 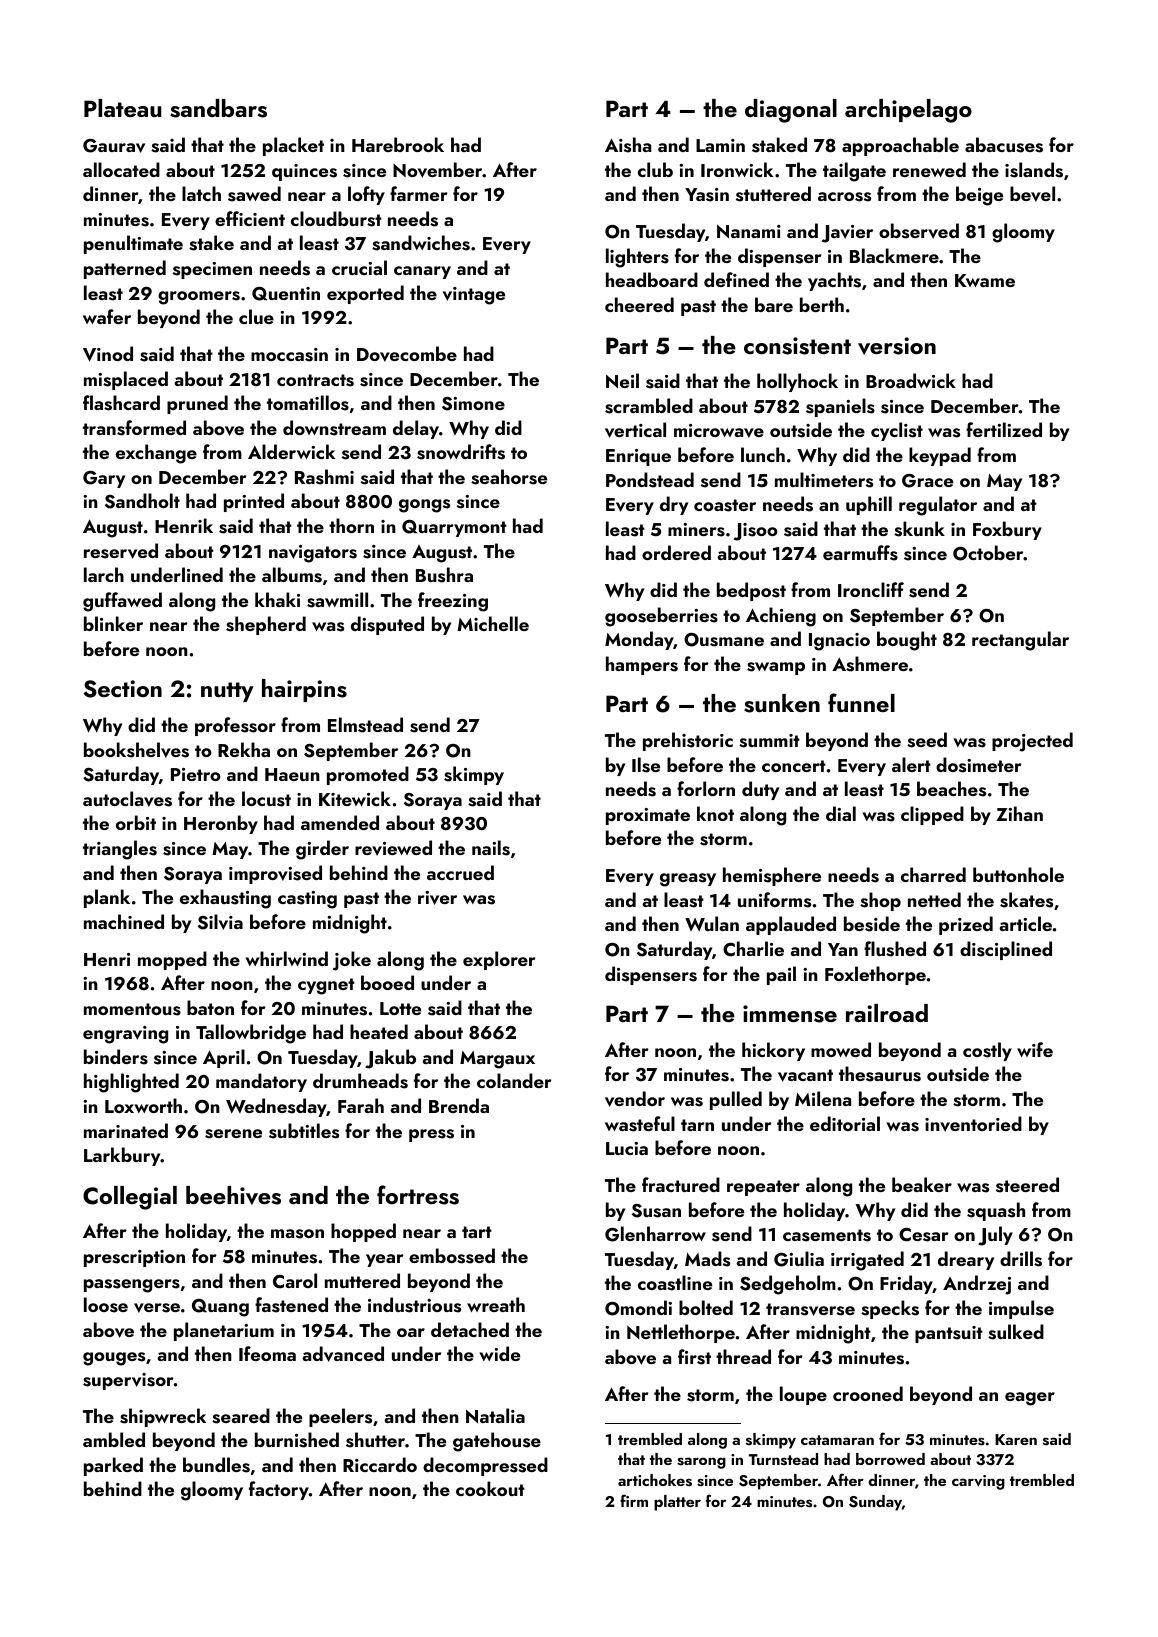 I want to click on sandbars, so click(x=218, y=108).
